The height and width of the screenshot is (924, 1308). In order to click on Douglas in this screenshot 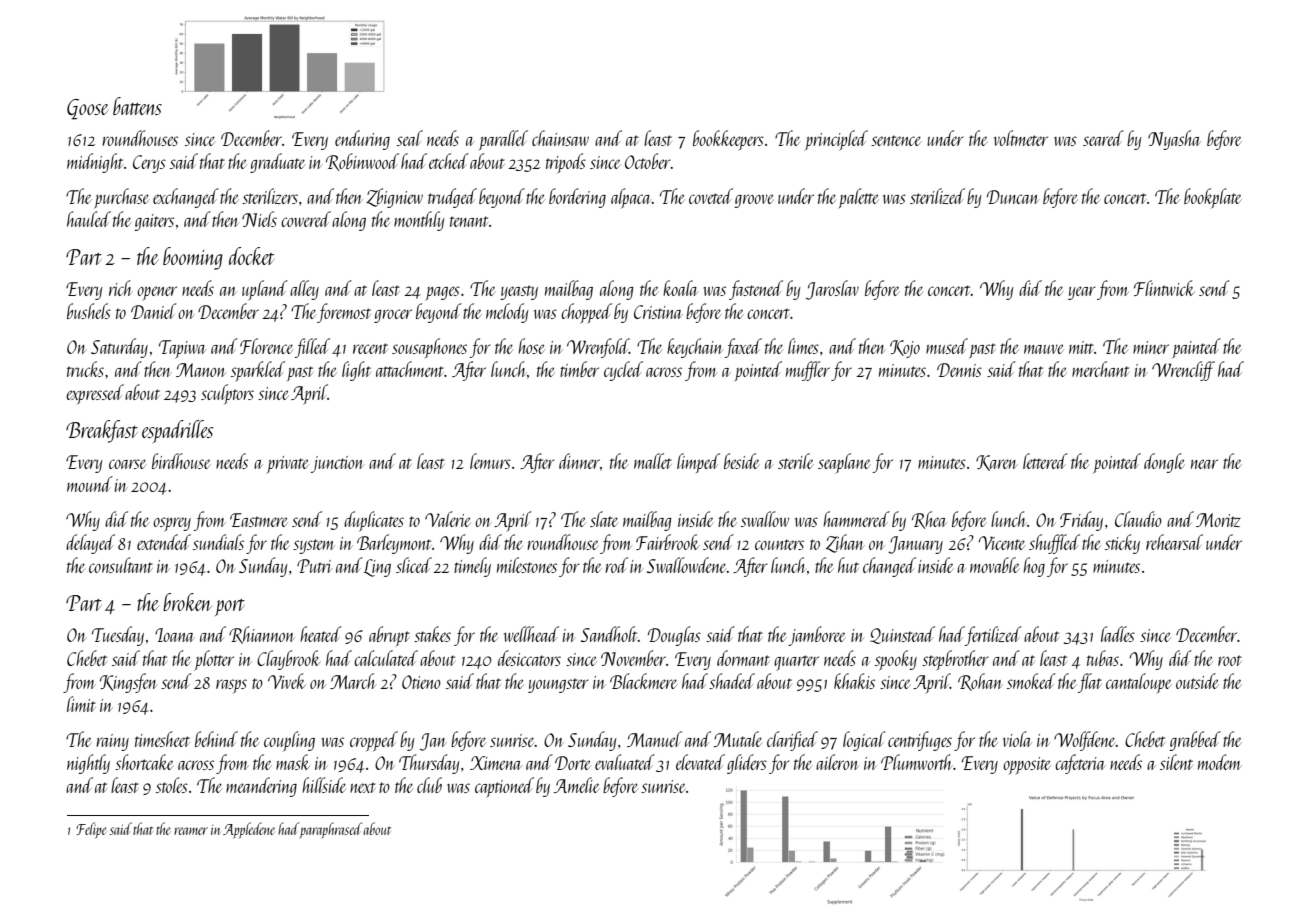, I will do `click(674, 636)`.
